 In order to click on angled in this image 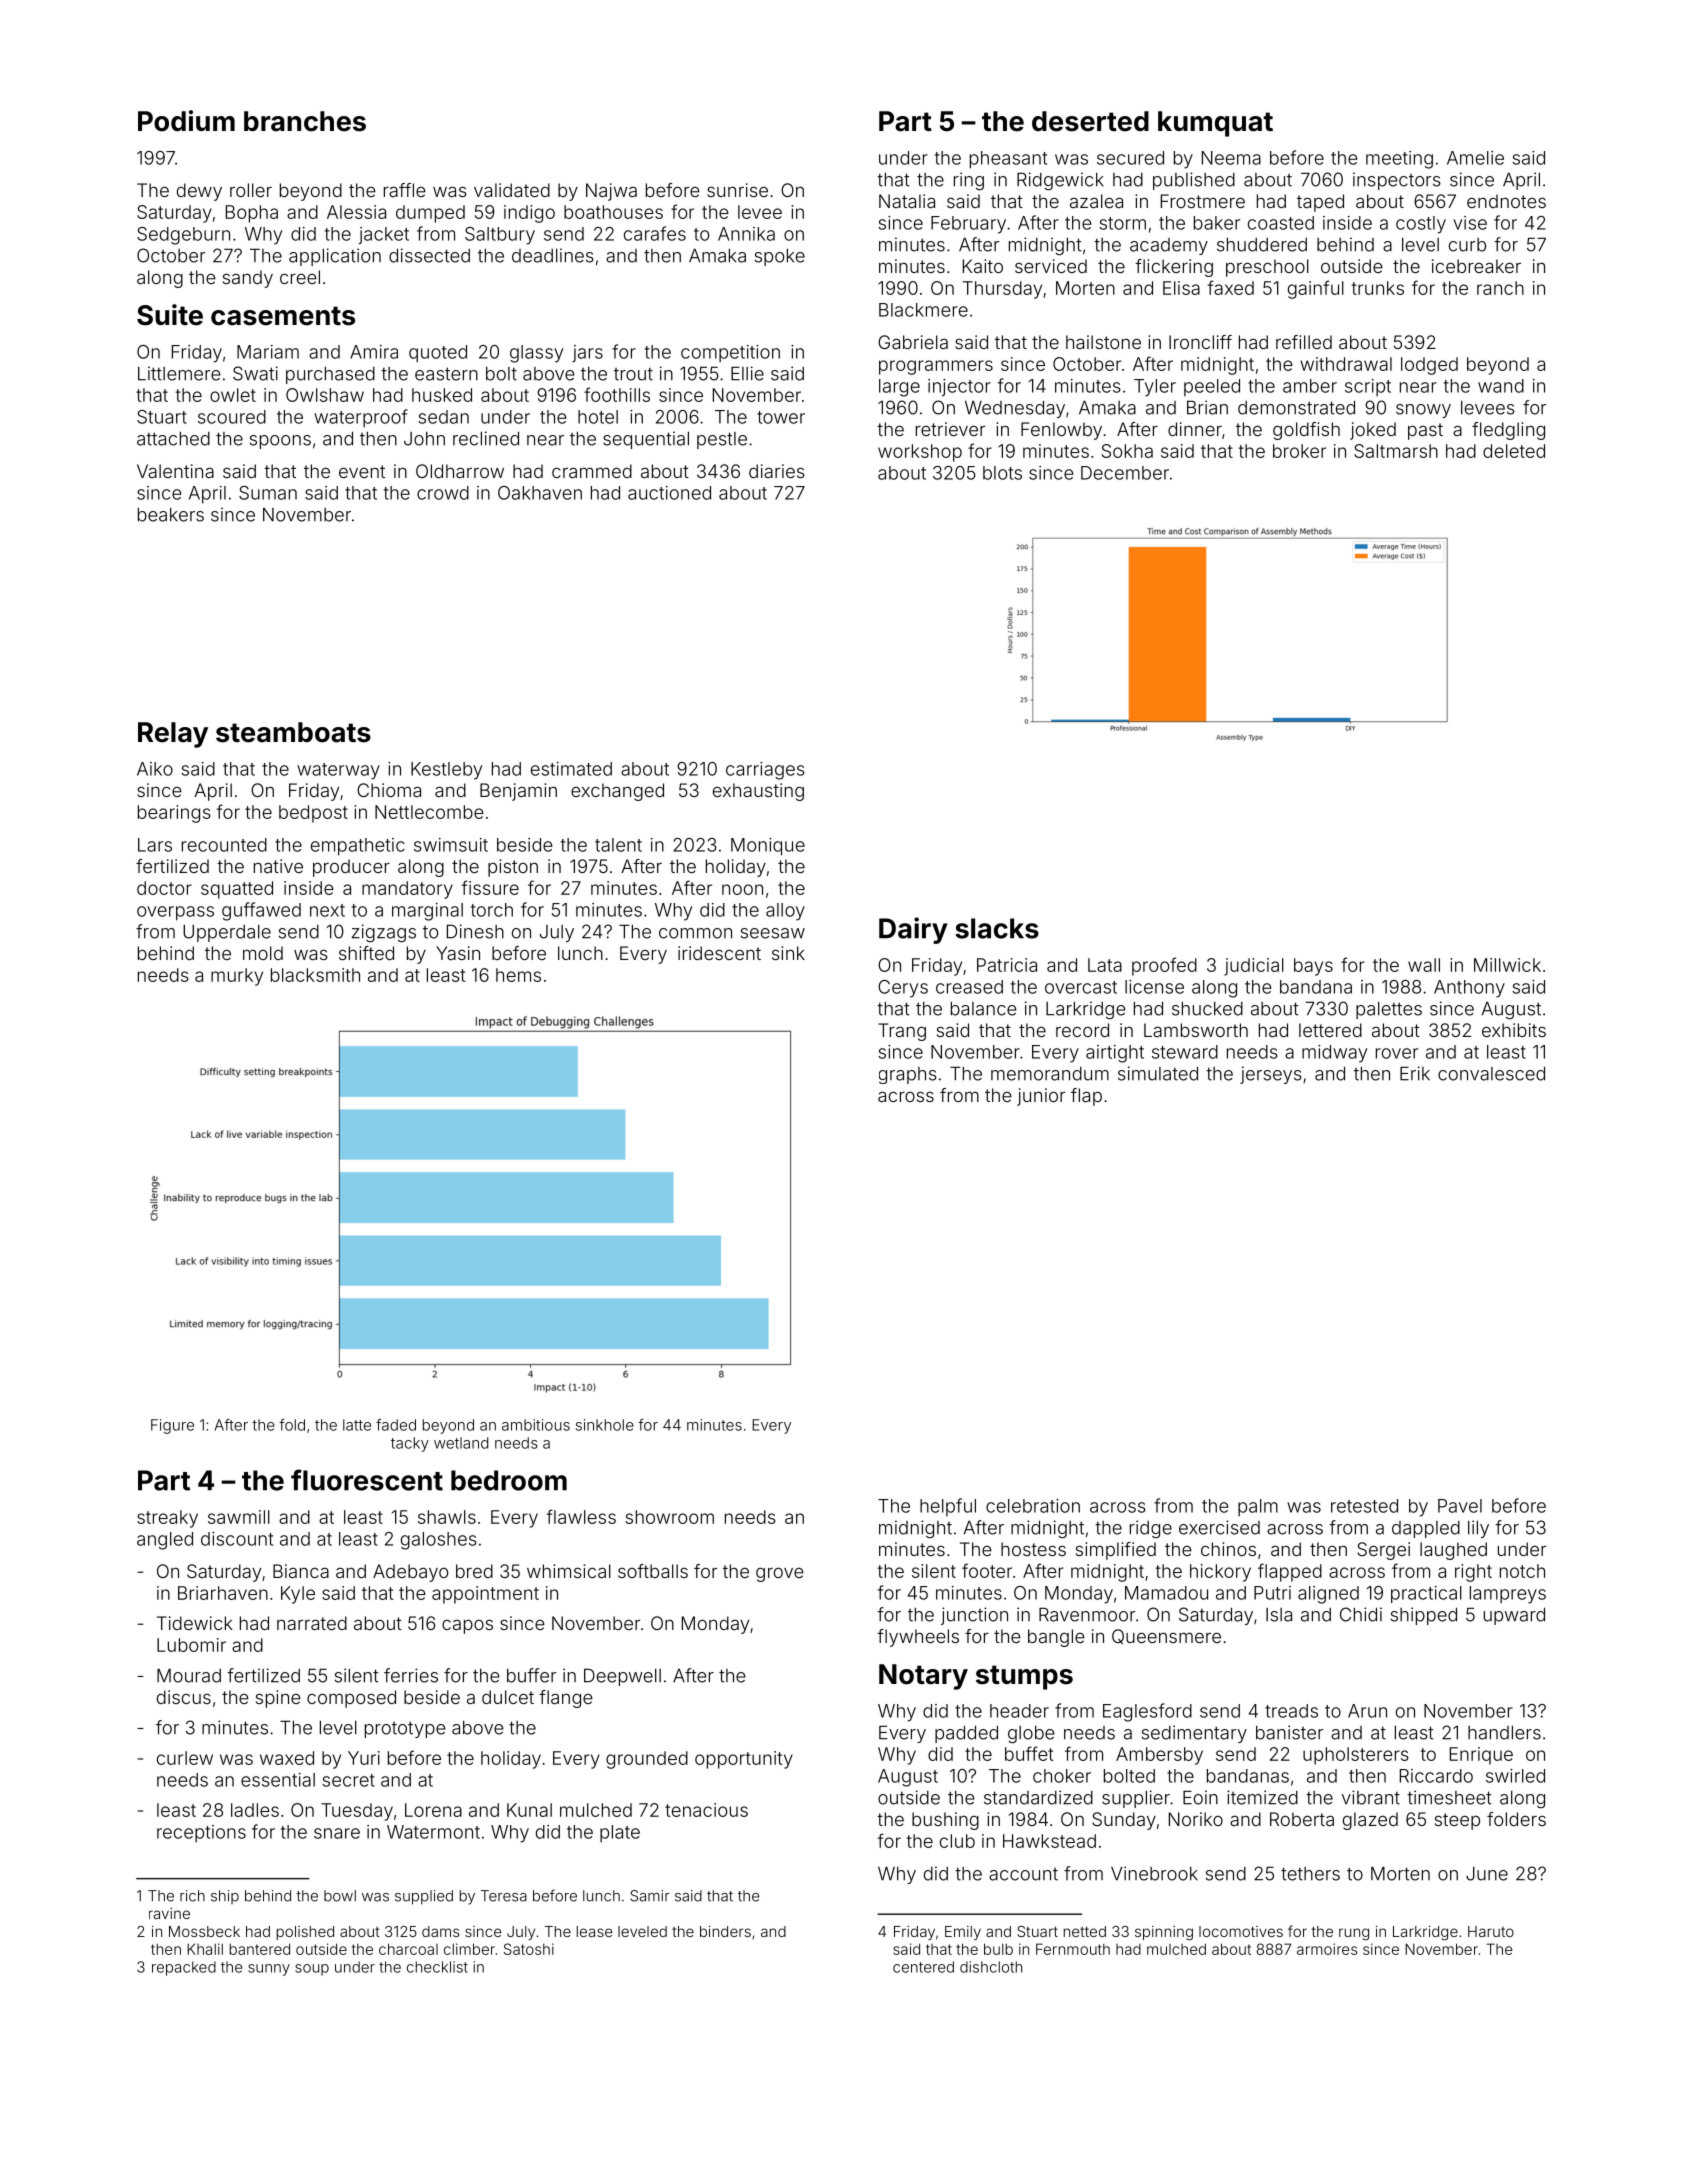, I will do `click(165, 1541)`.
